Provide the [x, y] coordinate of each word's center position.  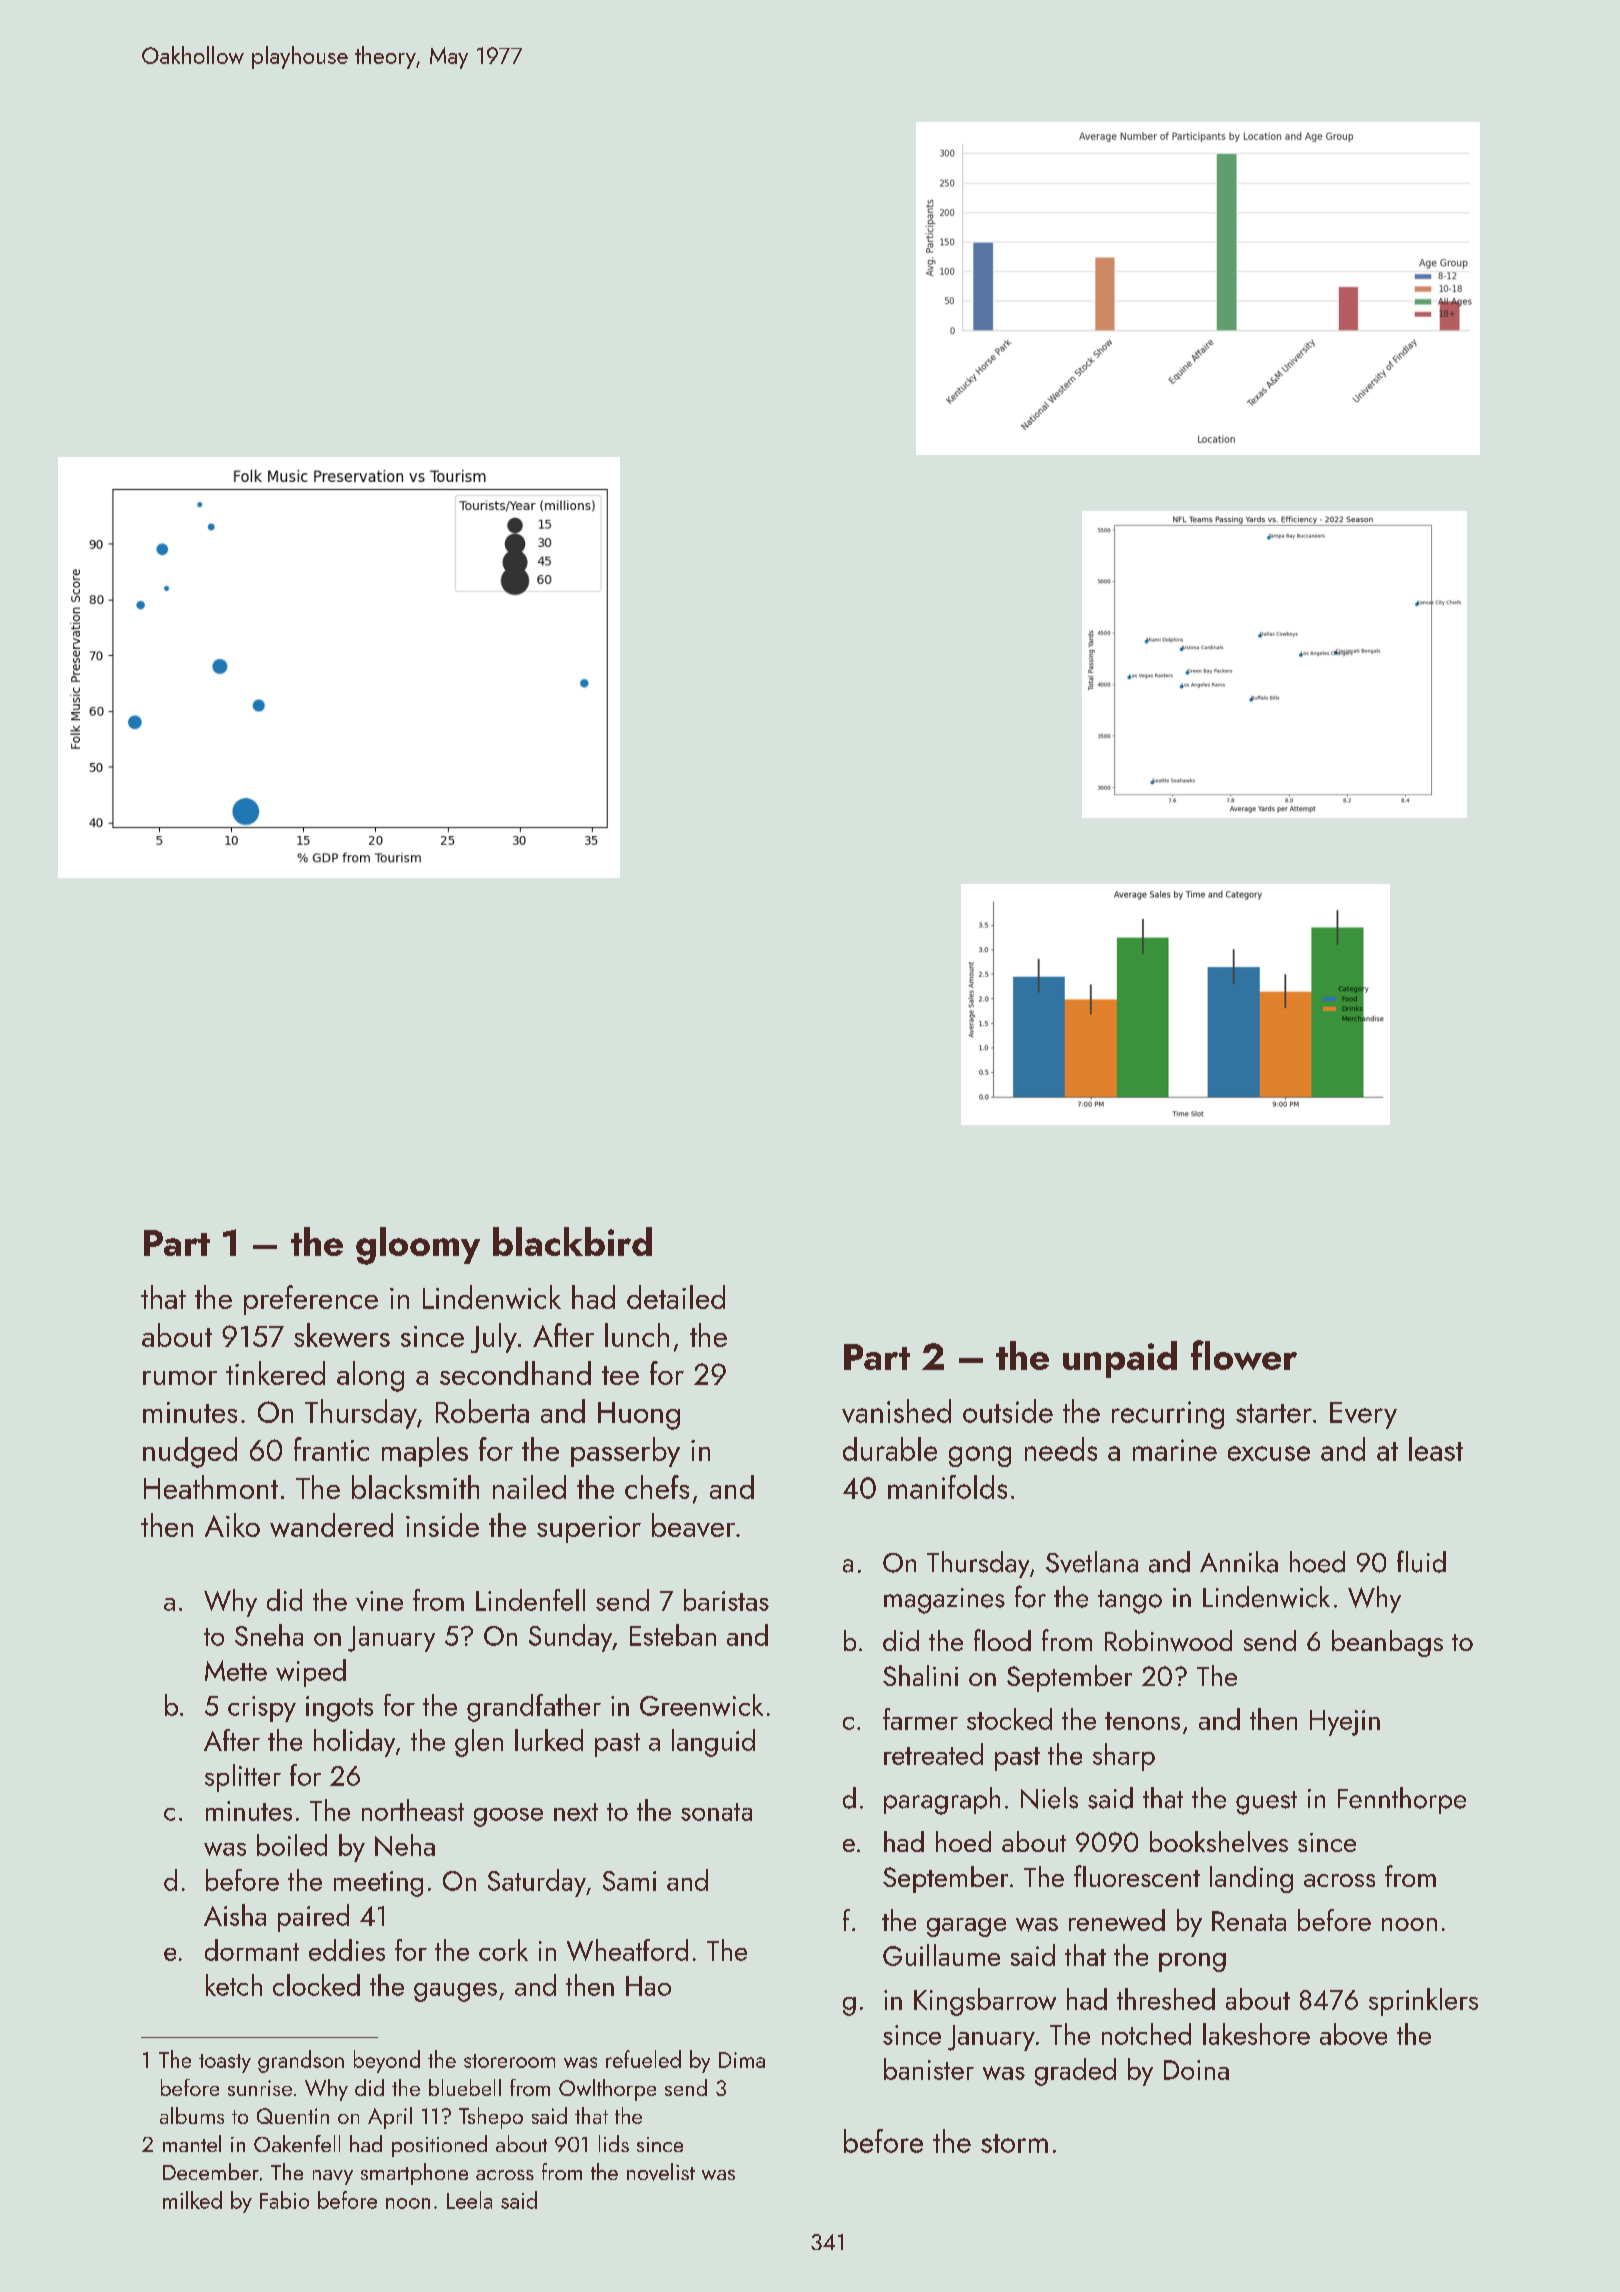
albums [192, 2115]
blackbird [572, 1241]
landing [1251, 1879]
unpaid [1120, 1359]
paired [313, 1918]
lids [614, 2143]
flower [1244, 1355]
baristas [726, 1600]
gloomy [418, 1246]
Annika [1239, 1562]
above [1353, 2034]
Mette [236, 1670]
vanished [896, 1411]
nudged [190, 1452]
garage [966, 1927]
